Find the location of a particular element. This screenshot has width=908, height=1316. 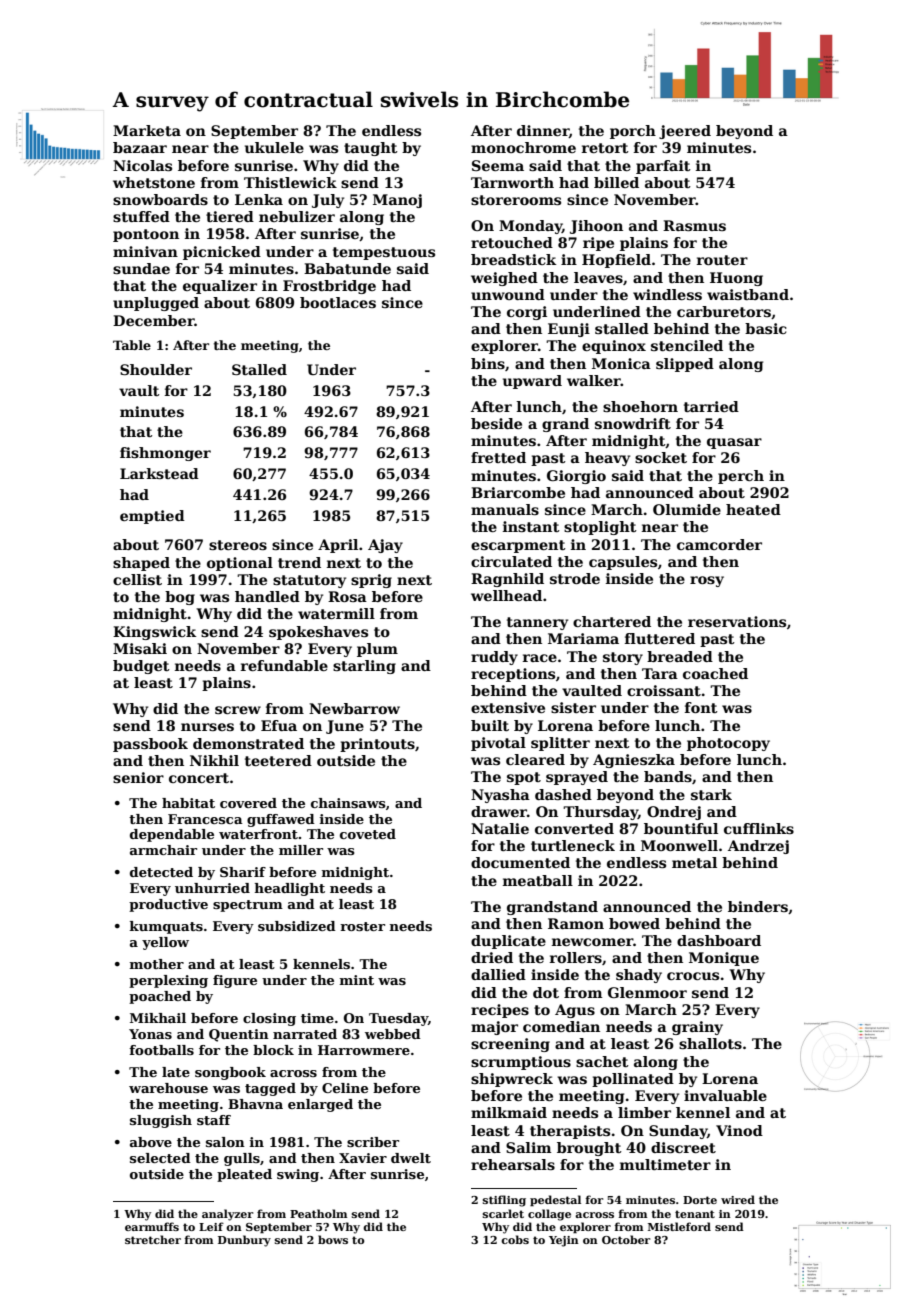

perplexing is located at coordinates (168, 981).
